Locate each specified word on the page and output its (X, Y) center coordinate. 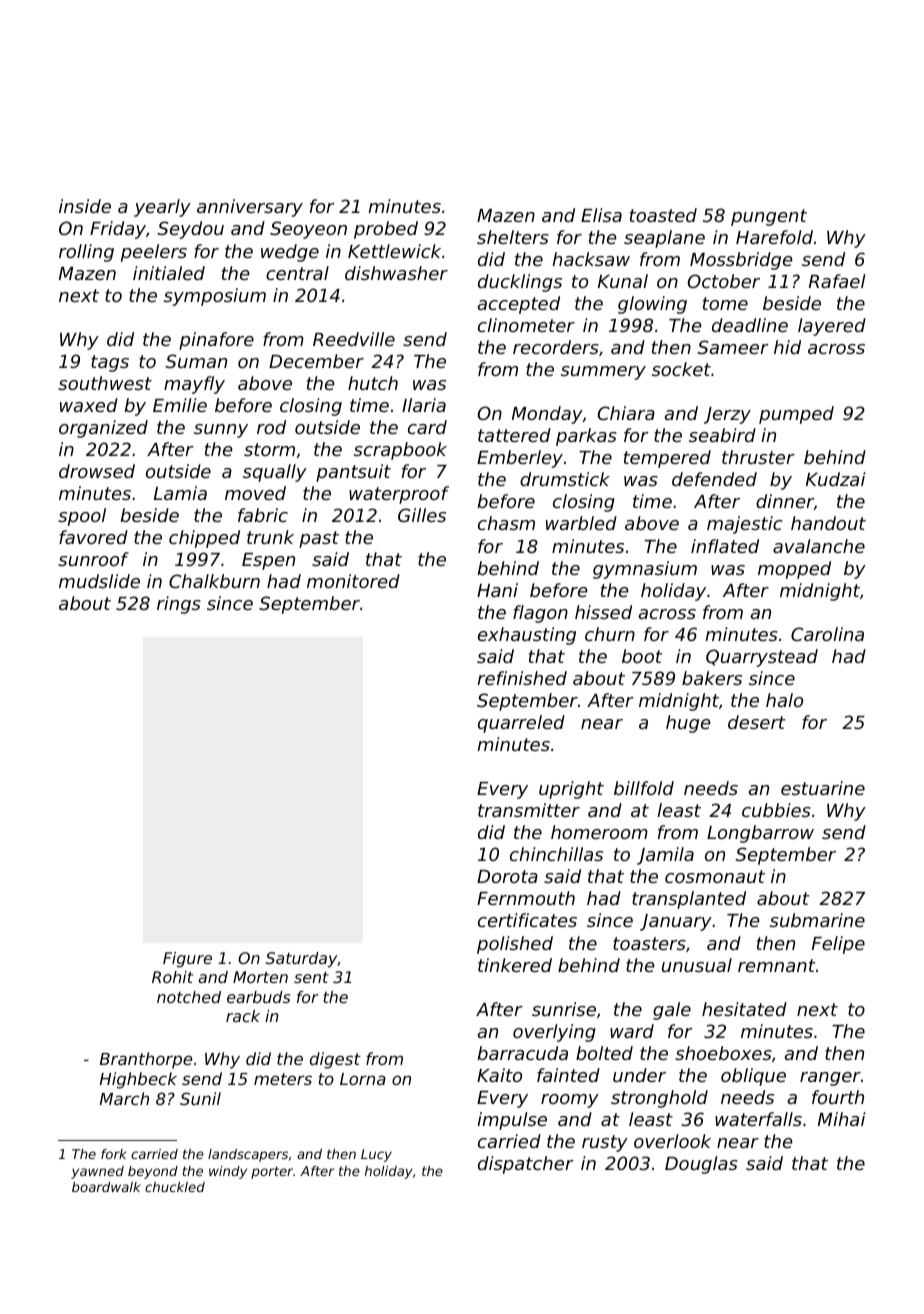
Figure (187, 960)
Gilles (422, 515)
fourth (838, 1097)
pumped (796, 415)
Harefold (774, 237)
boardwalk (106, 1187)
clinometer (526, 325)
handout (828, 523)
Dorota (507, 876)
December (316, 361)
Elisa (601, 215)
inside (85, 206)
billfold (644, 788)
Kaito (499, 1075)
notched (189, 997)
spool (82, 517)
